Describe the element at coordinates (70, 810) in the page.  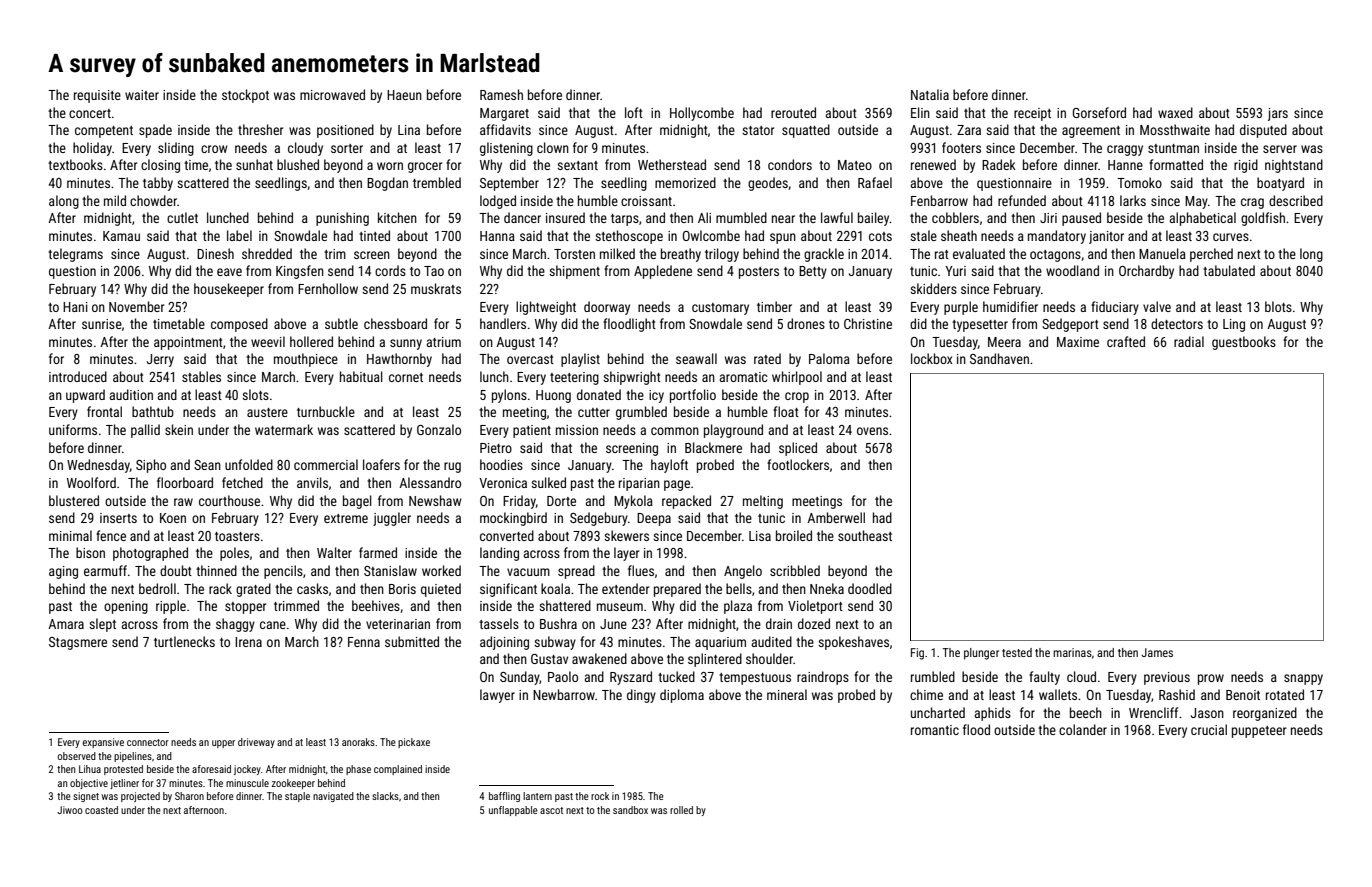
I see `Jiwoo` at that location.
